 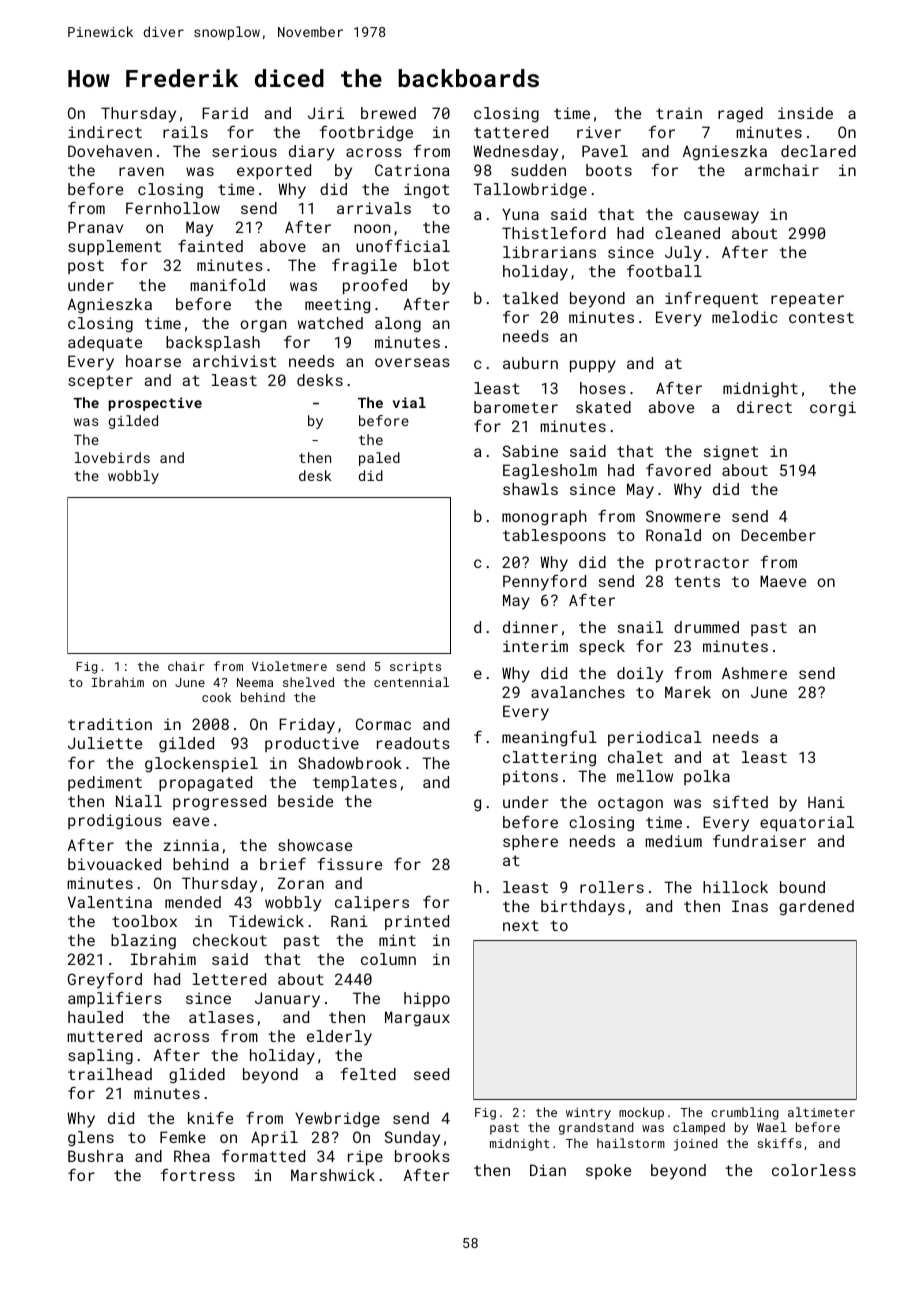 What do you see at coordinates (530, 298) in the image?
I see `talked` at bounding box center [530, 298].
